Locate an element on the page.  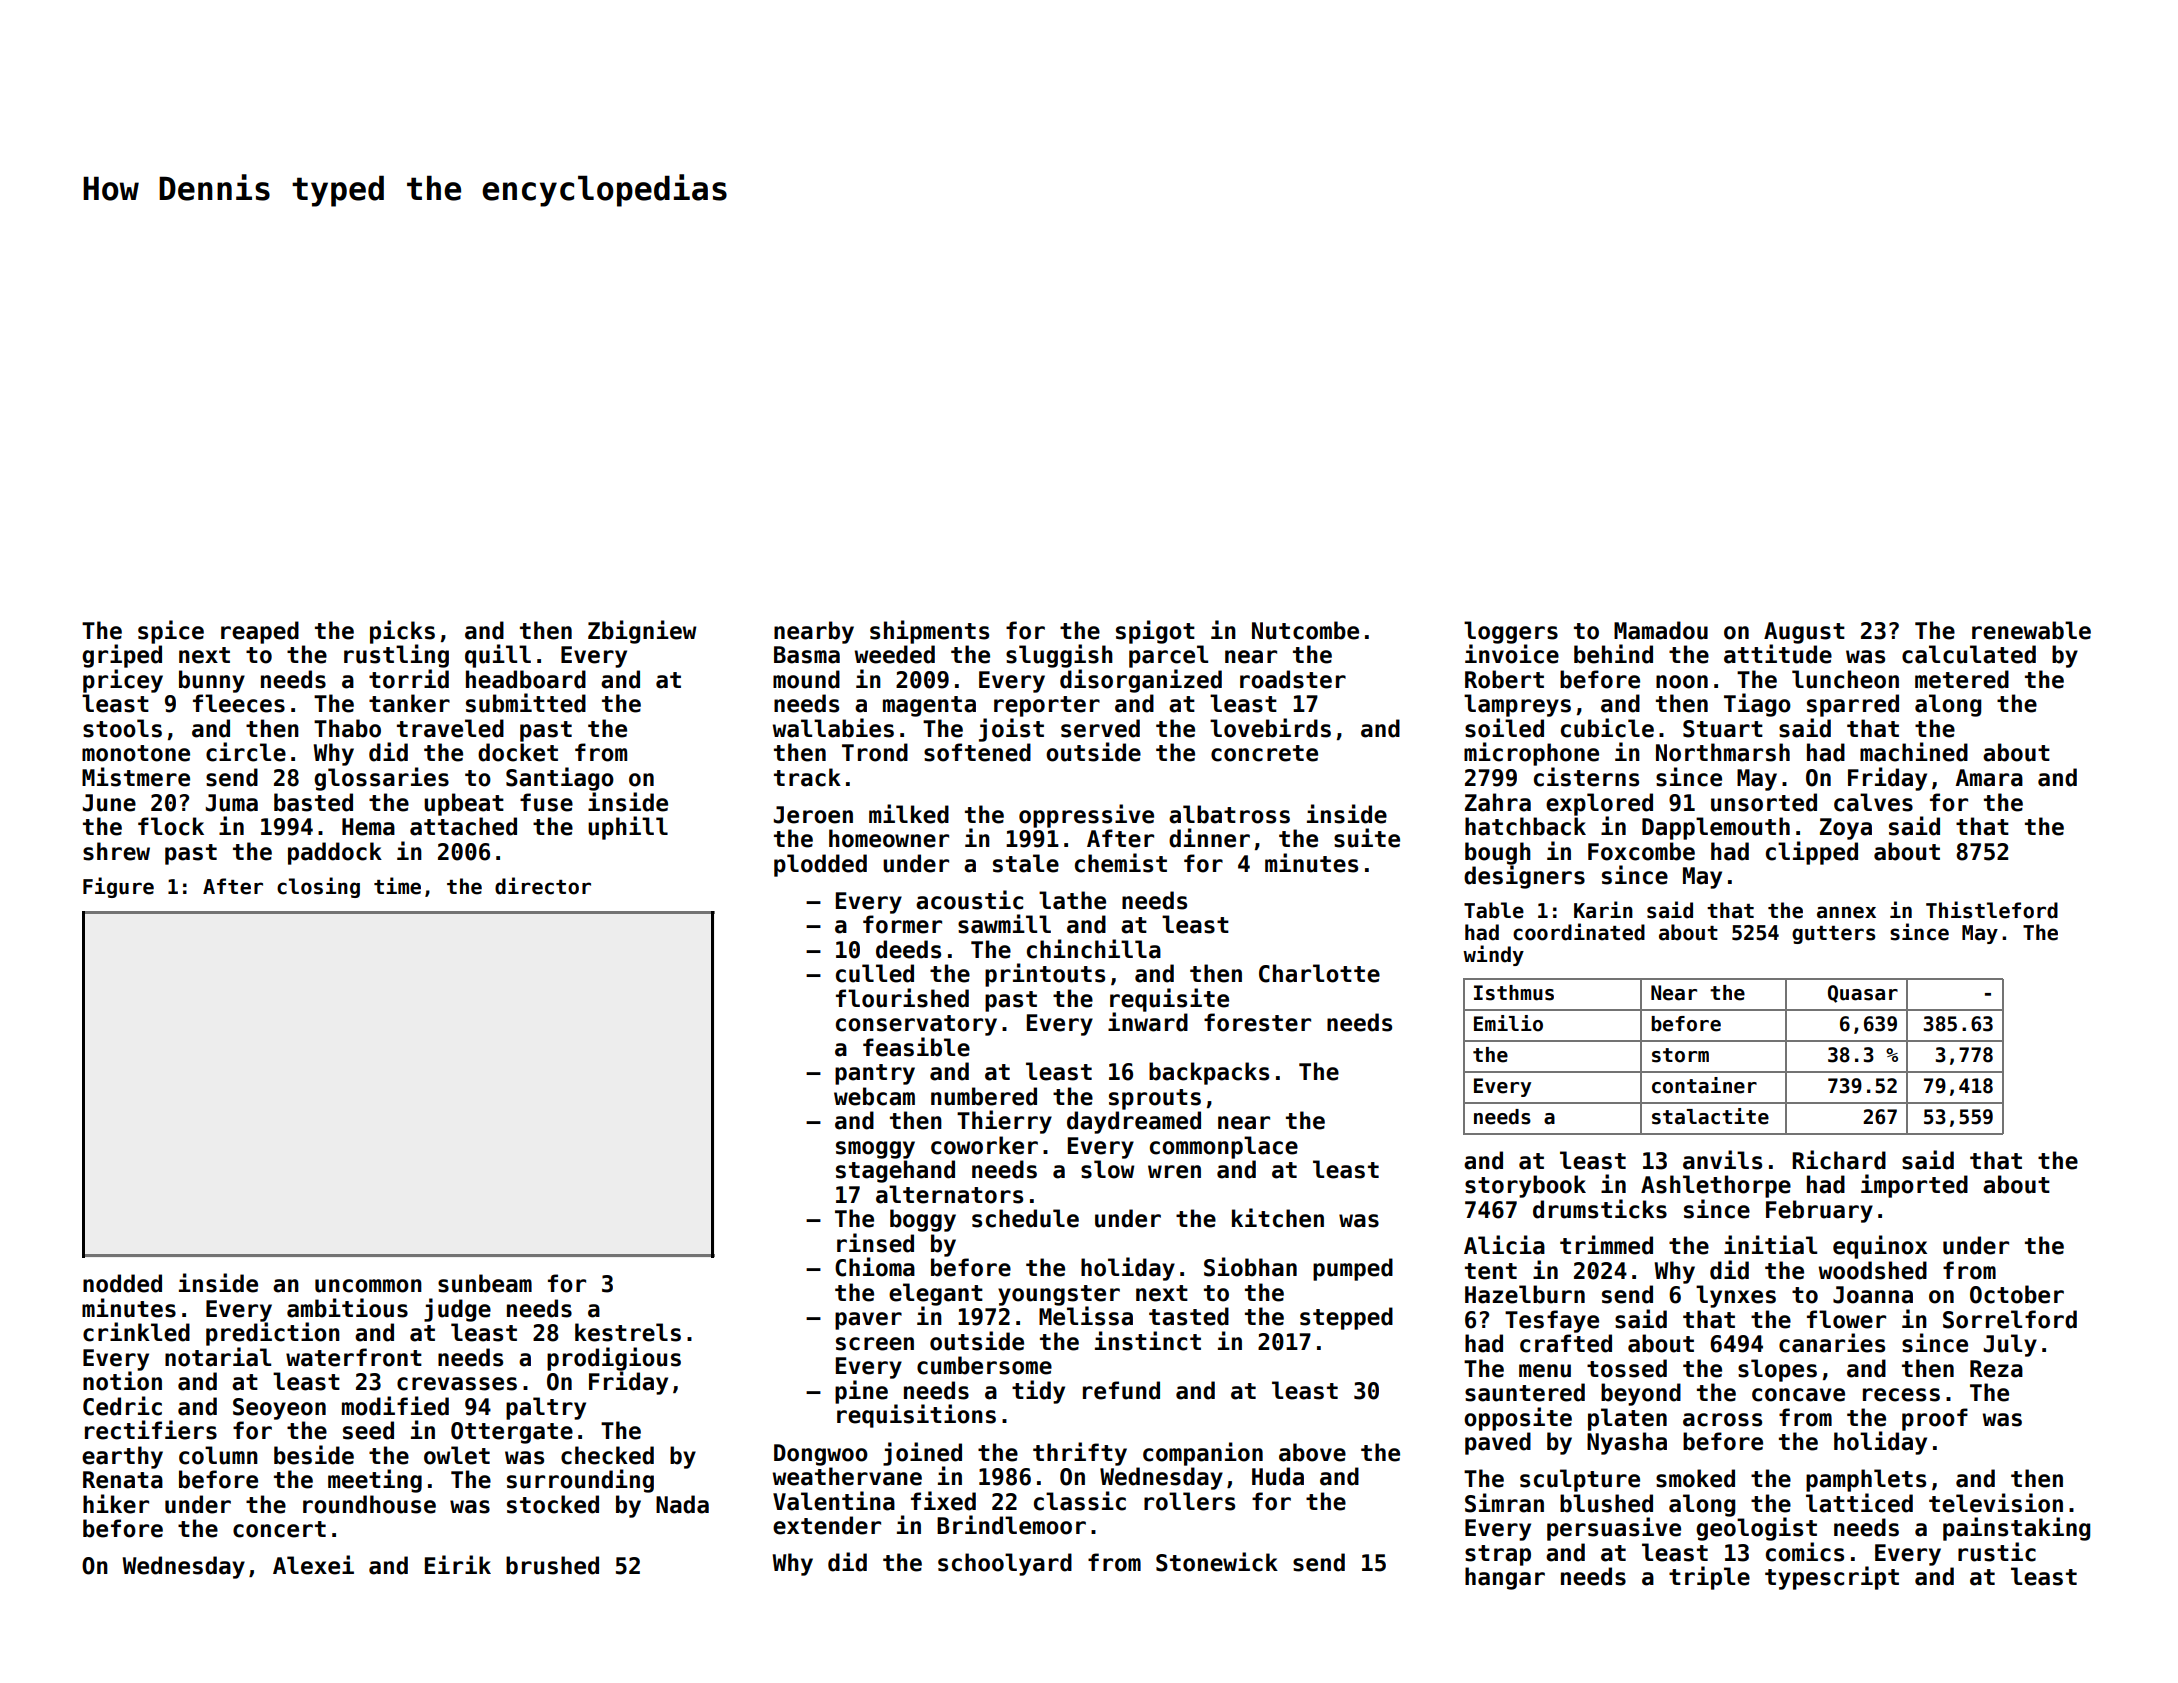
attitude is located at coordinates (1778, 654).
